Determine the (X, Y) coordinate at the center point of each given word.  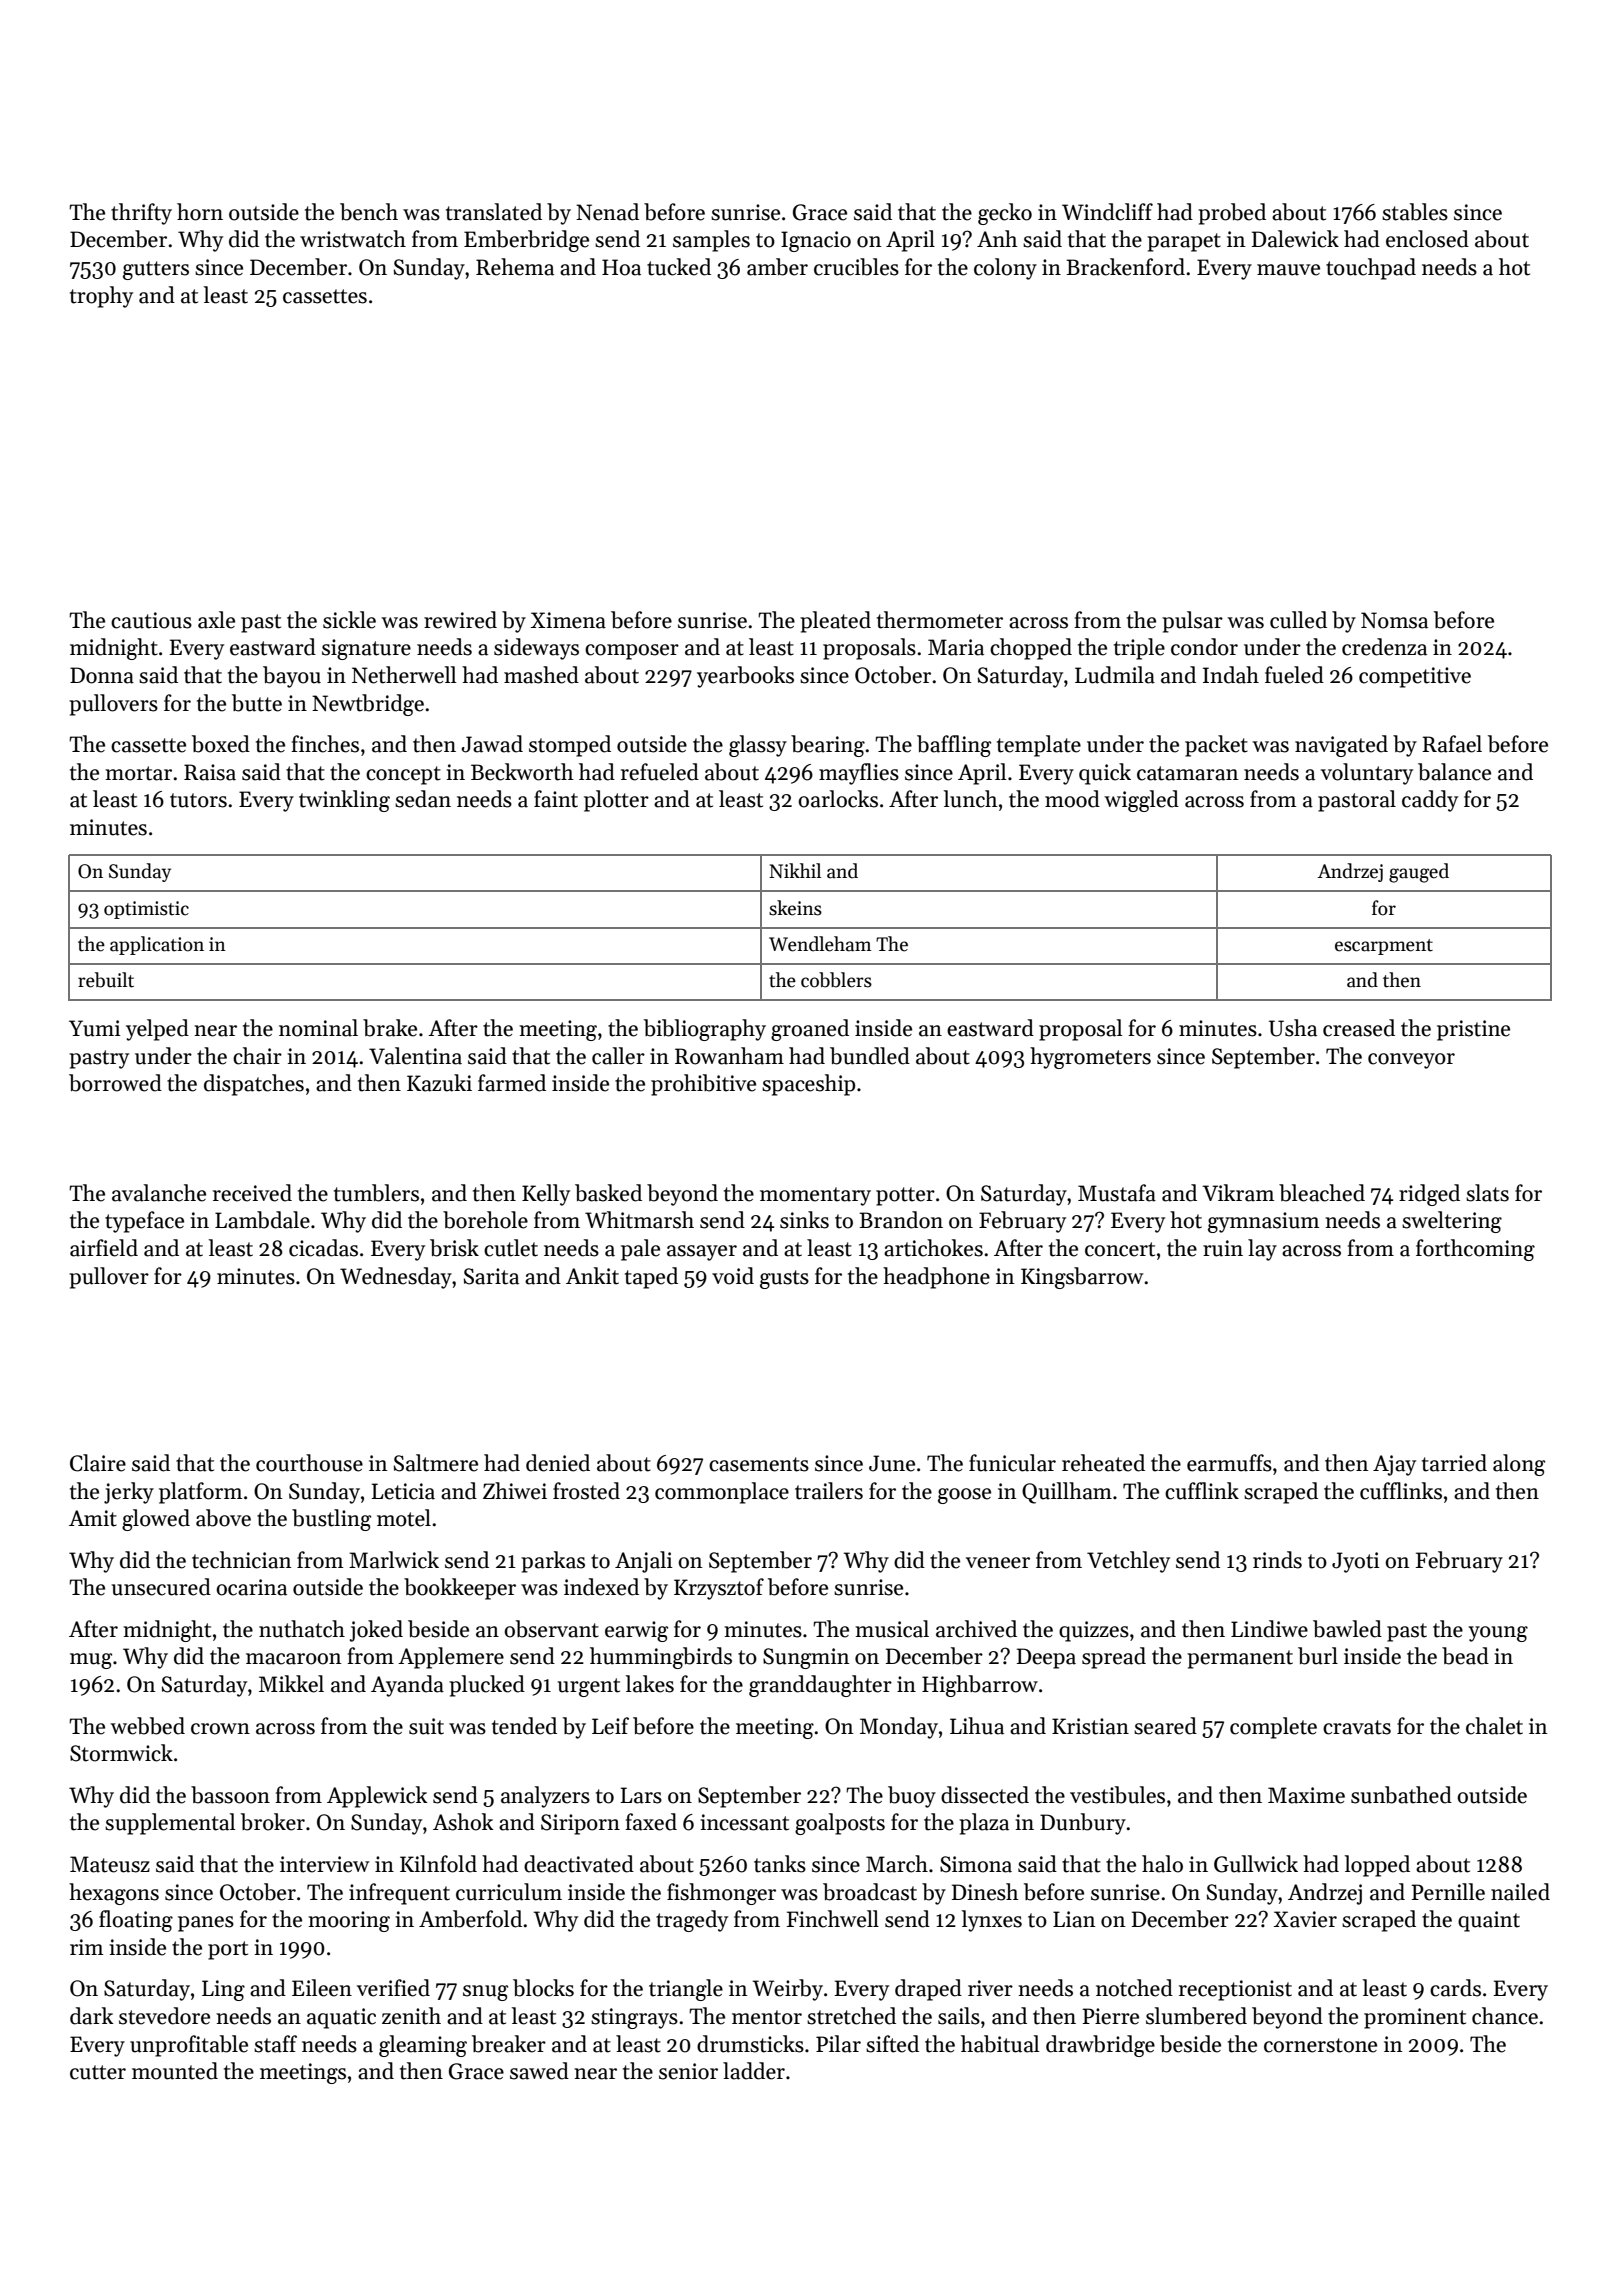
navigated (1341, 746)
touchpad (1371, 269)
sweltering (1452, 1222)
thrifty (141, 214)
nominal (318, 1028)
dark (92, 2016)
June (892, 1463)
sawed (539, 2071)
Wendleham (820, 944)
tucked (679, 267)
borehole (485, 1220)
